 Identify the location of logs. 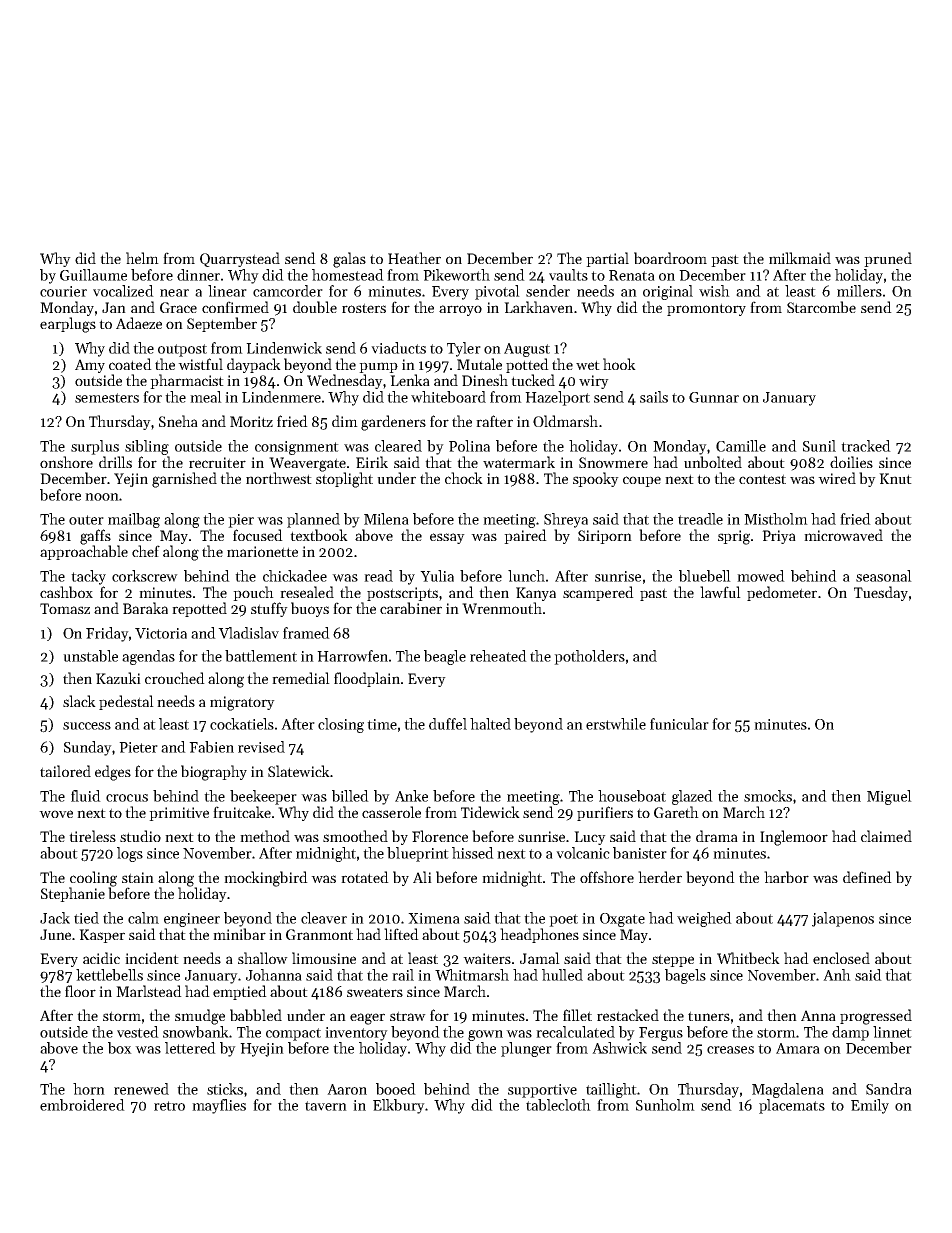
(130, 854).
